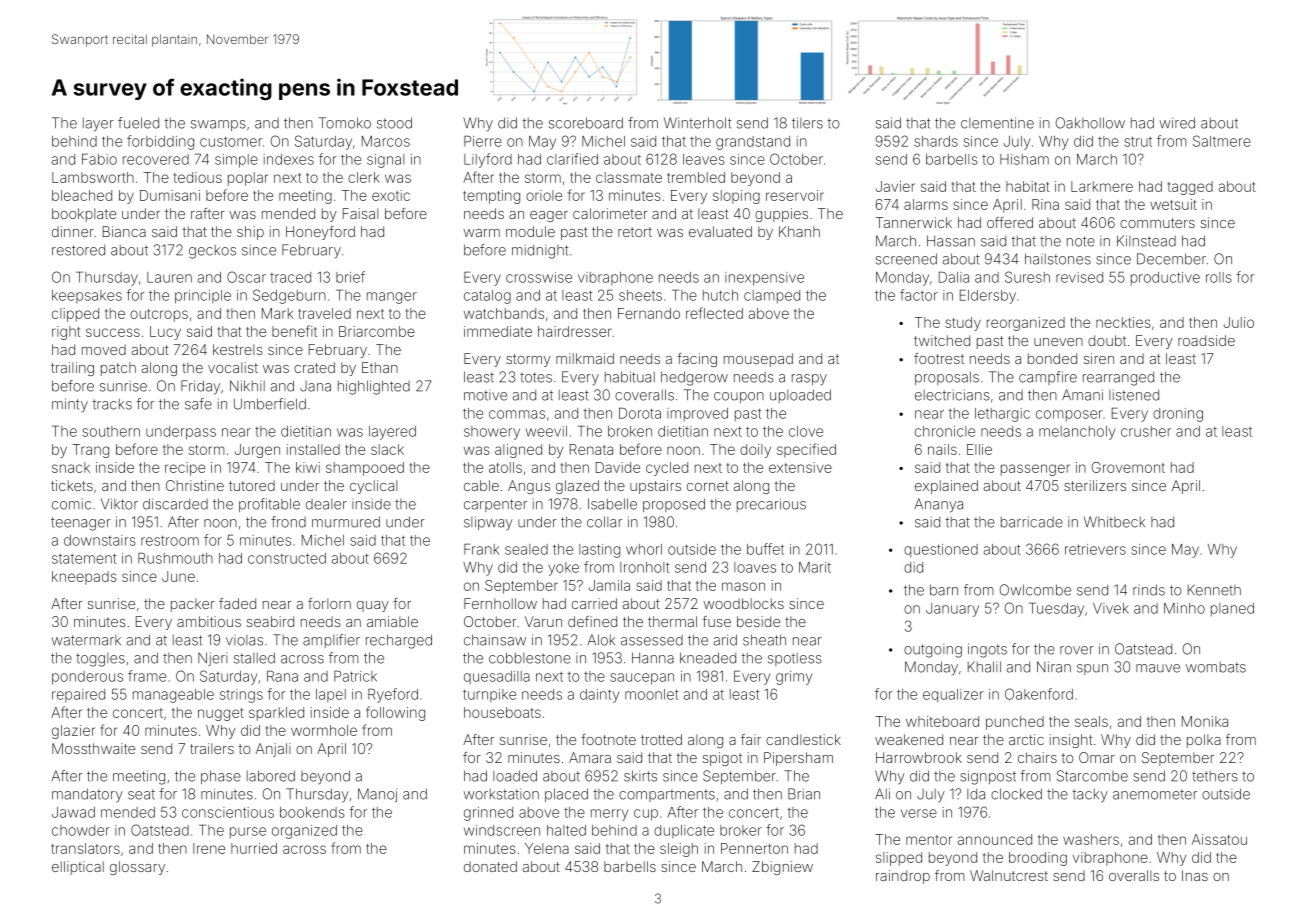 This page has width=1308, height=924. Describe the element at coordinates (1095, 485) in the page. I see `sterilizers` at that location.
